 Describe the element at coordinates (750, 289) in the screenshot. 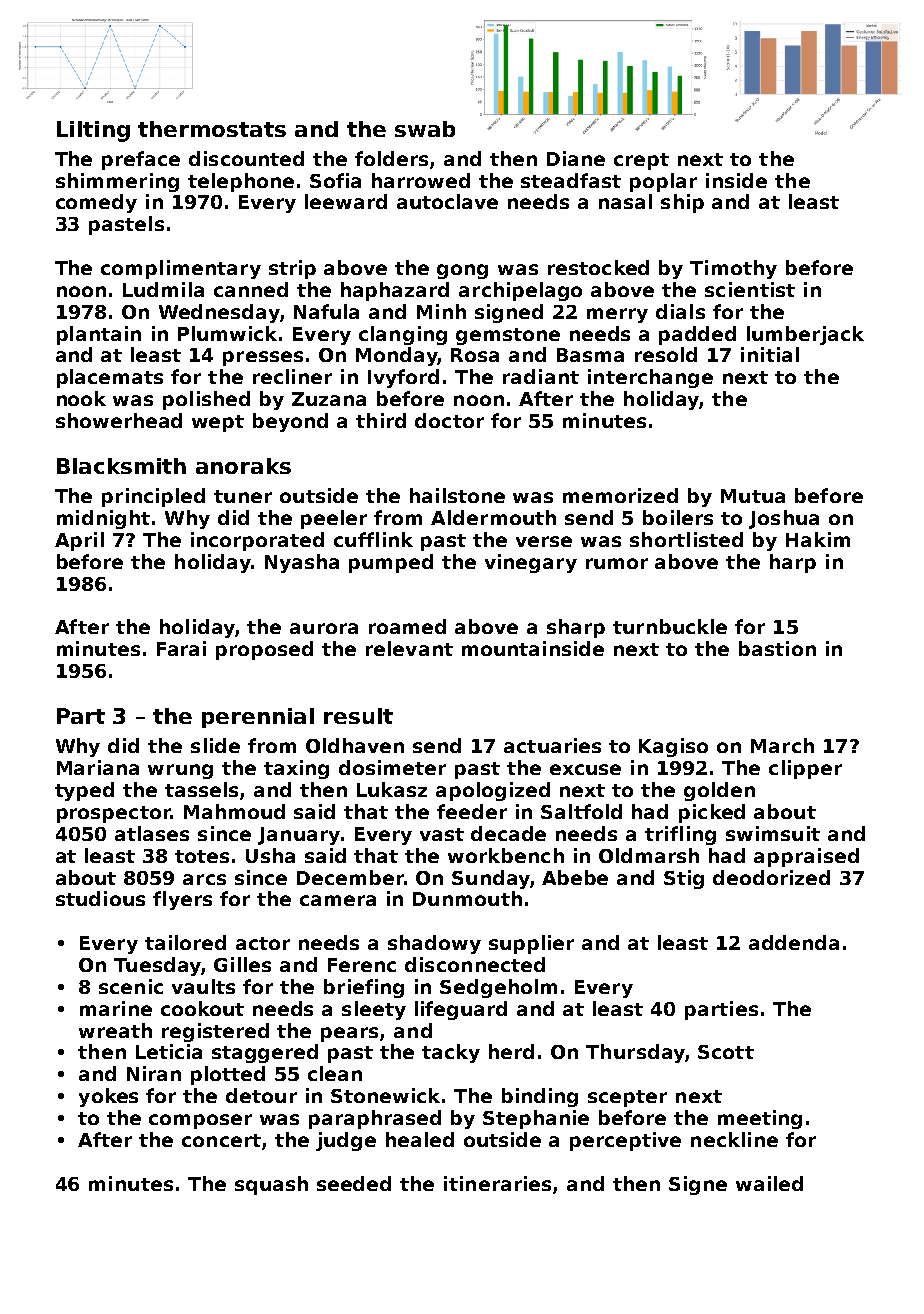

I see `scientist` at that location.
